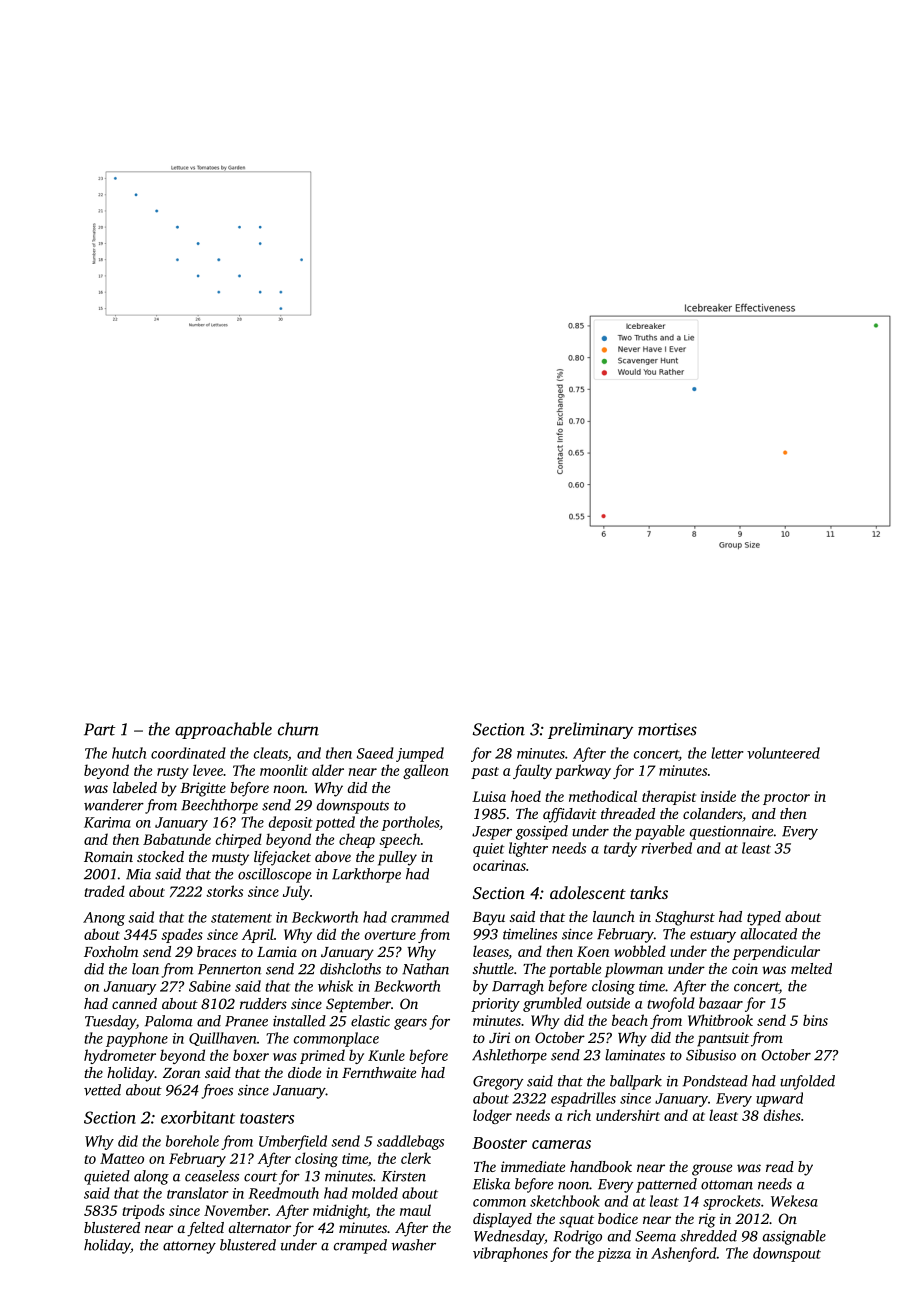 The height and width of the page is (1308, 924). I want to click on saddlebags, so click(410, 1142).
